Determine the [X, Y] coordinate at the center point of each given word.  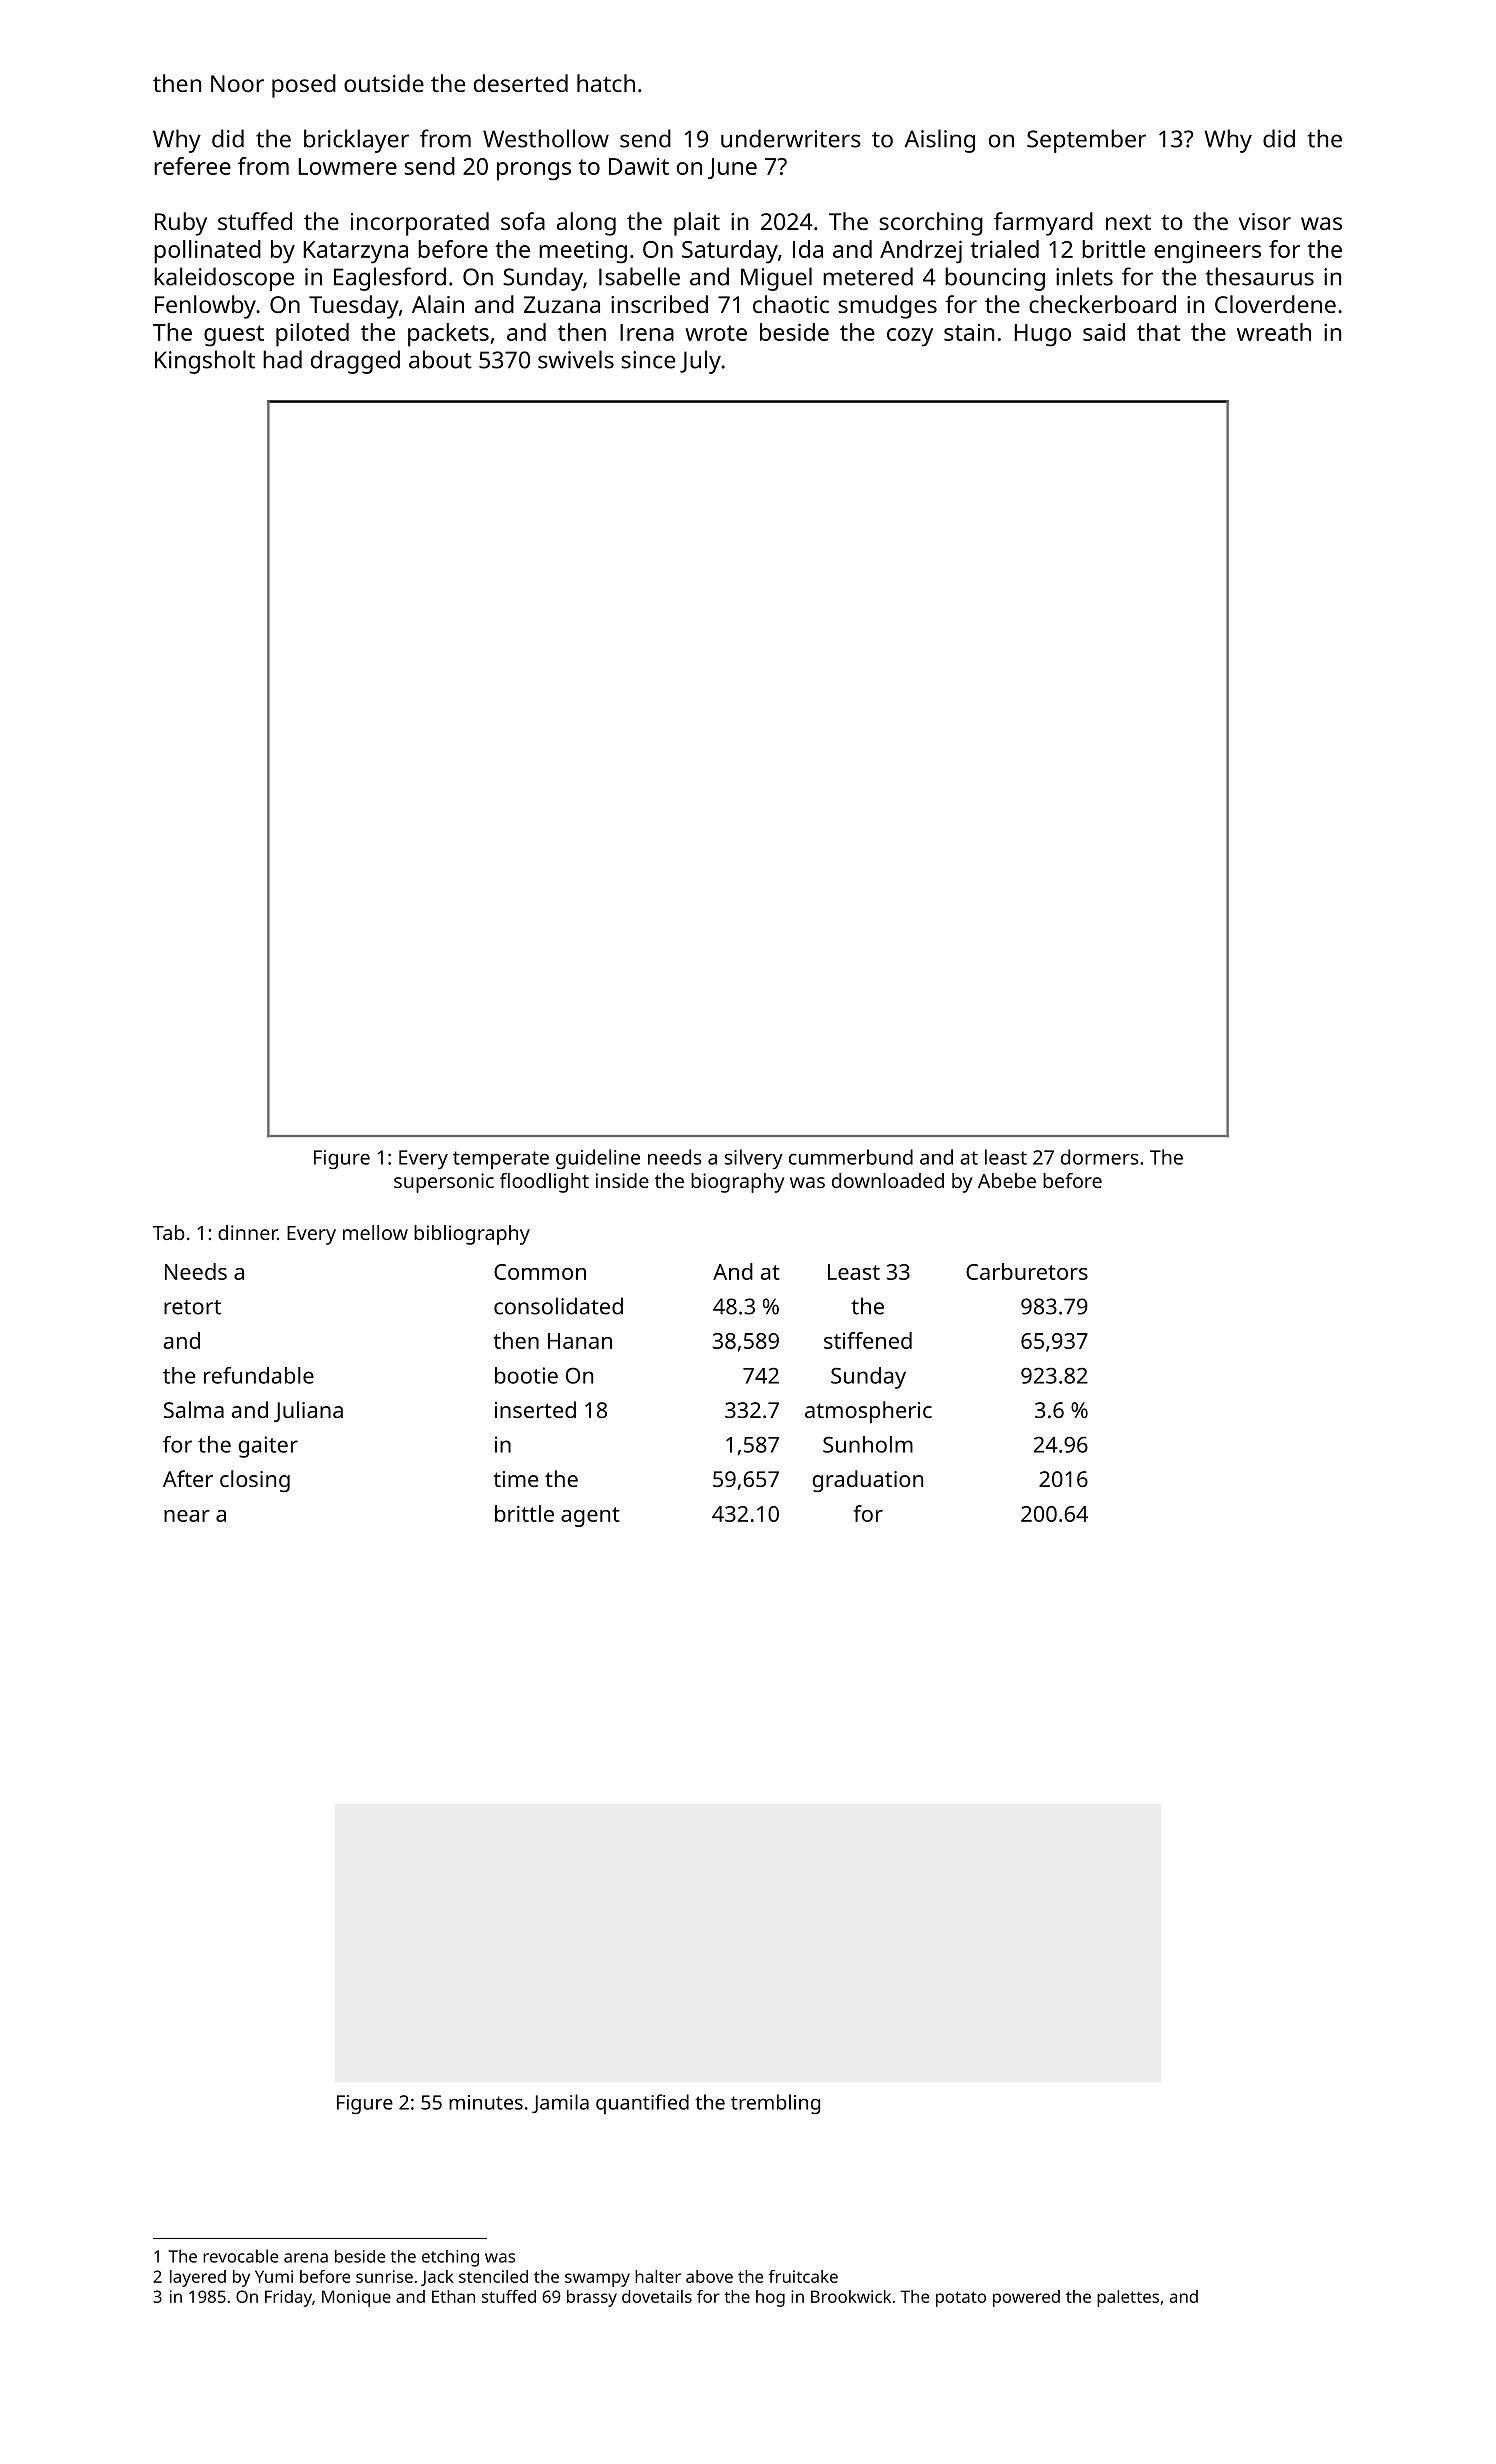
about [440, 359]
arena [306, 2258]
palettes [1128, 2298]
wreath [1274, 332]
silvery [754, 1159]
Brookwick [851, 2296]
